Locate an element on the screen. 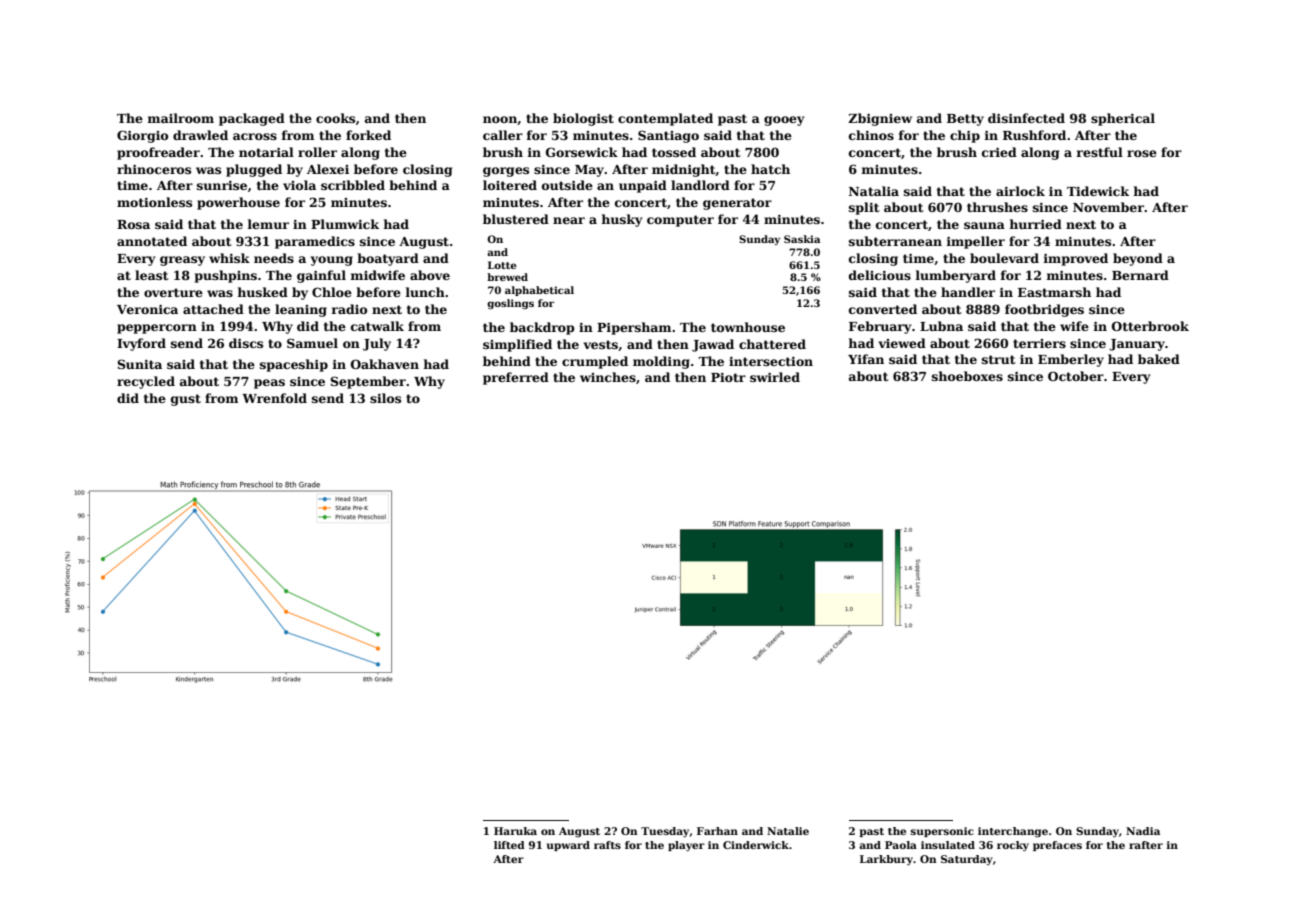 The width and height of the screenshot is (1308, 924). Larkbury is located at coordinates (886, 860).
